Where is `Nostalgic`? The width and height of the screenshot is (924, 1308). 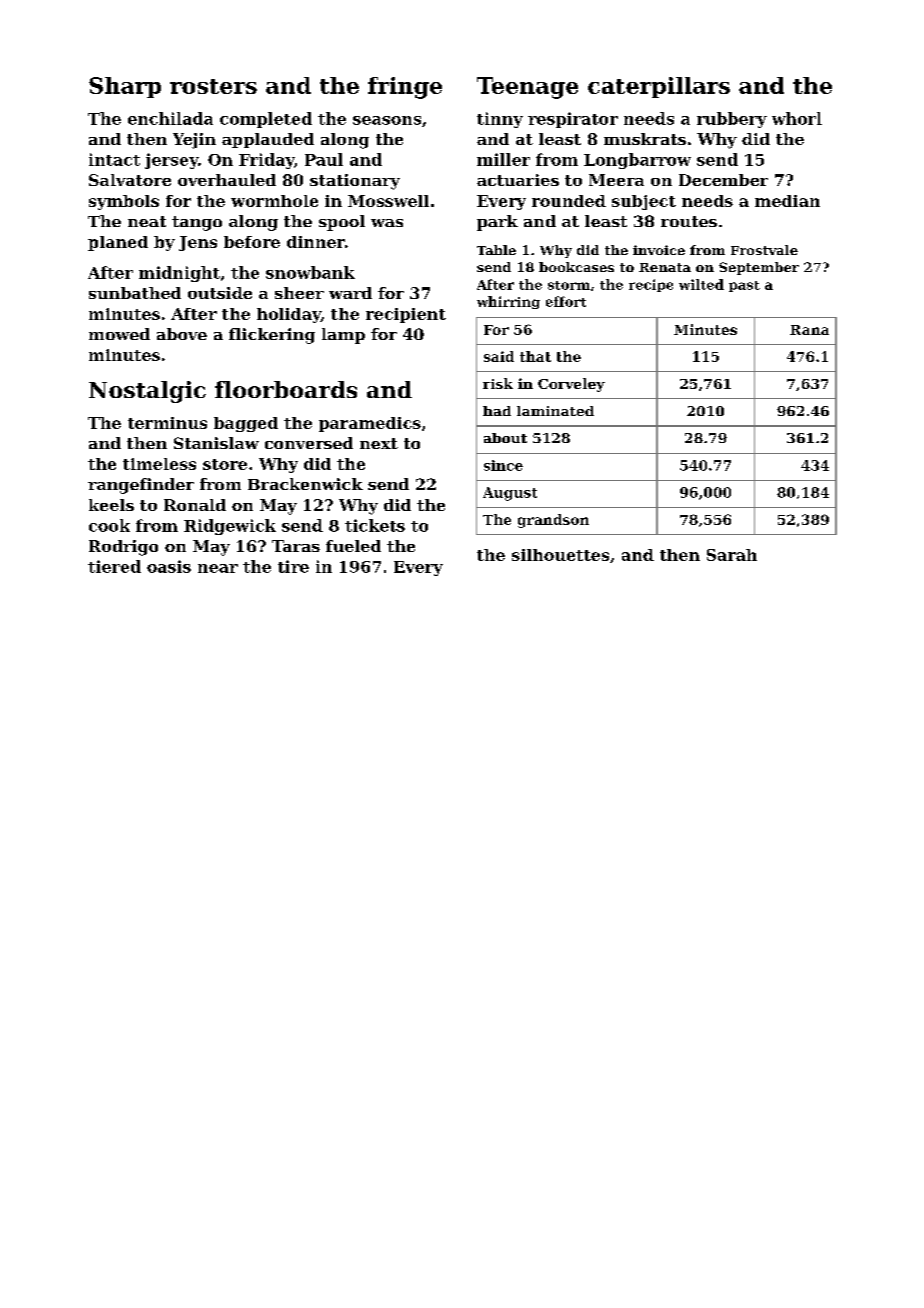 Nostalgic is located at coordinates (147, 392).
